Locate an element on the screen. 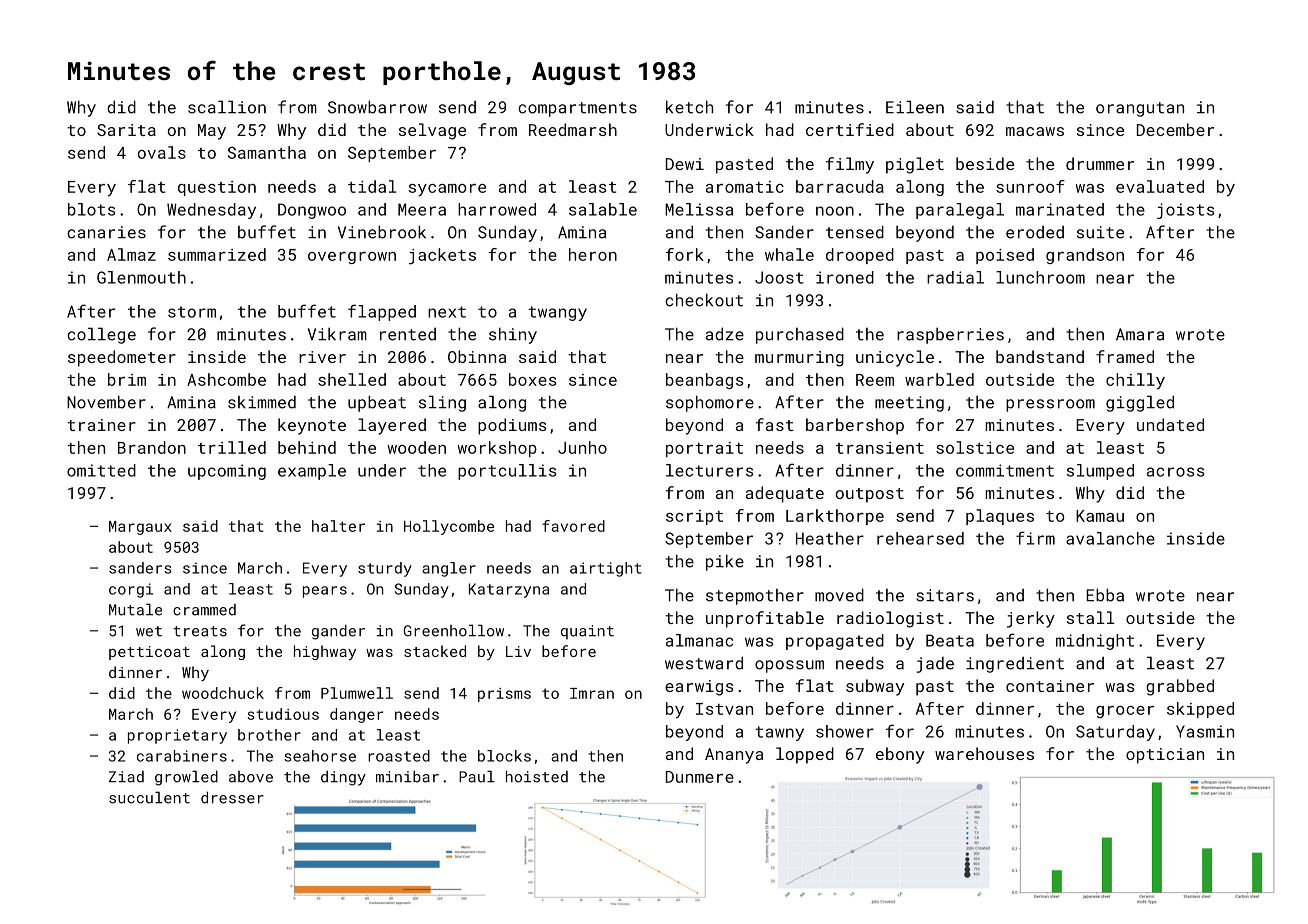  halter is located at coordinates (338, 526).
